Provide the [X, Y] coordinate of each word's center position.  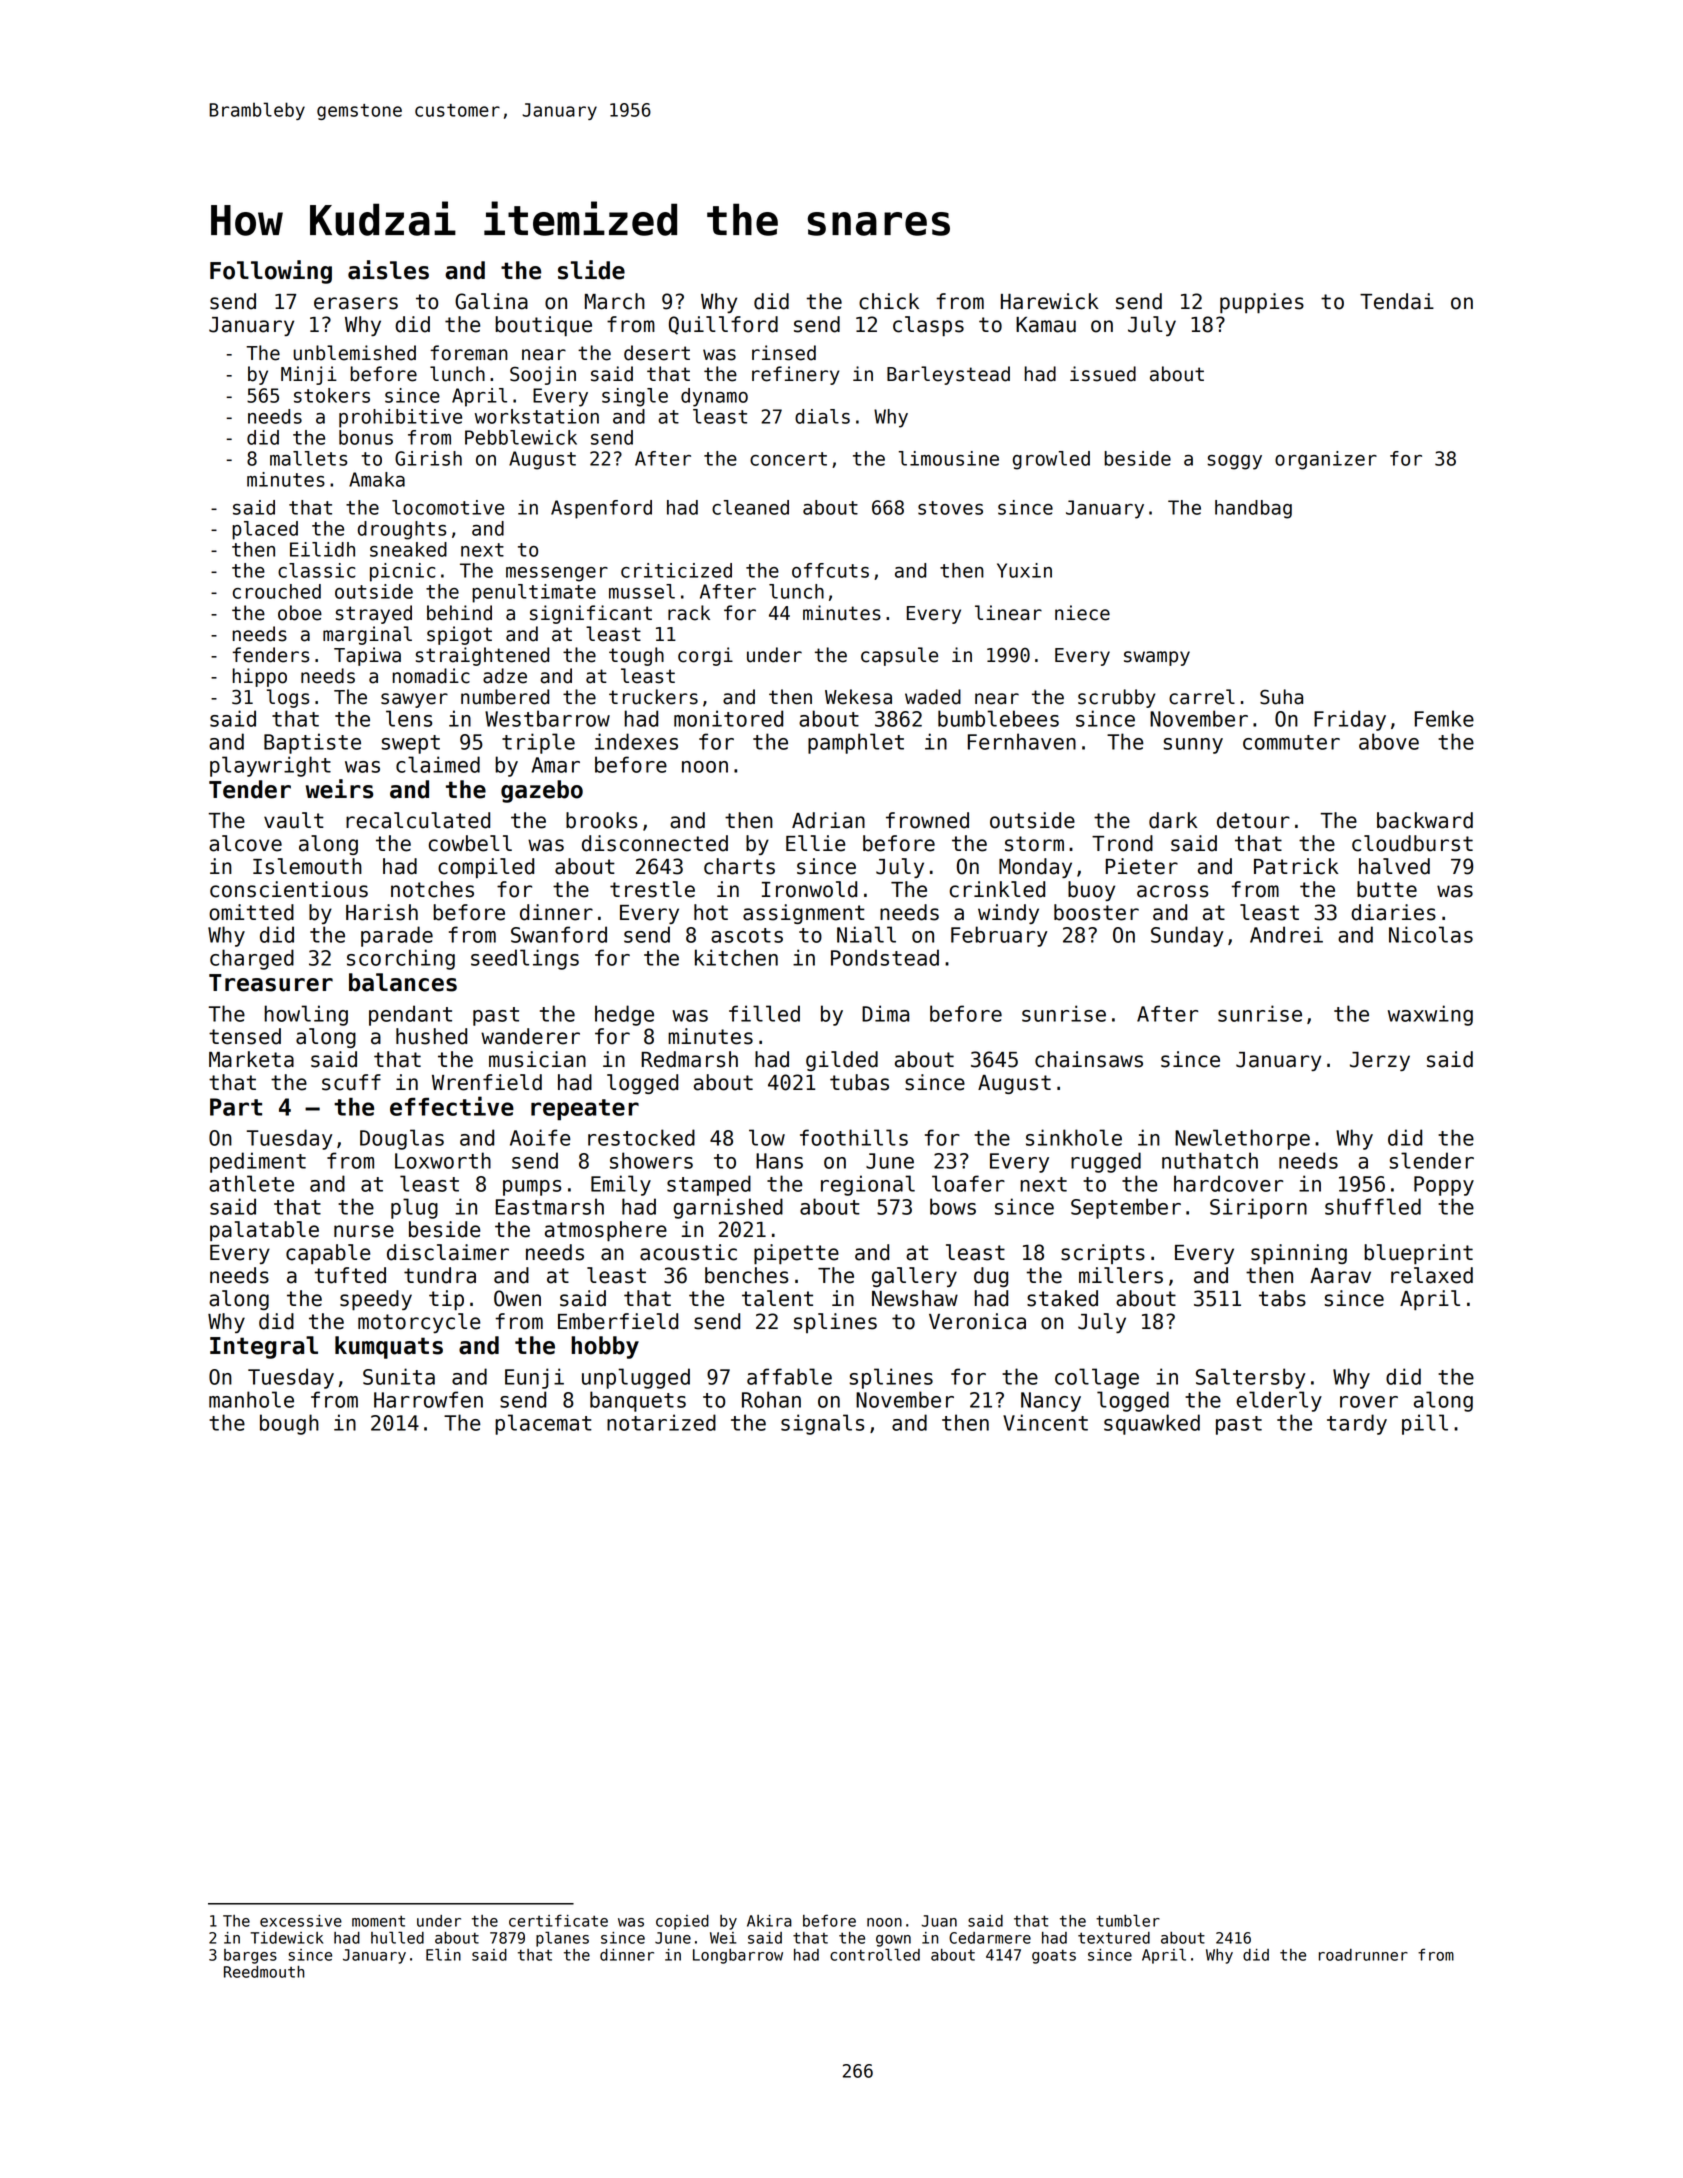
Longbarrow [738, 1956]
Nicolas [1431, 934]
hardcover [1228, 1183]
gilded [842, 1061]
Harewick [1050, 301]
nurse [364, 1231]
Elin [443, 1954]
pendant [410, 1015]
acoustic [688, 1252]
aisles [388, 270]
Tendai [1397, 301]
